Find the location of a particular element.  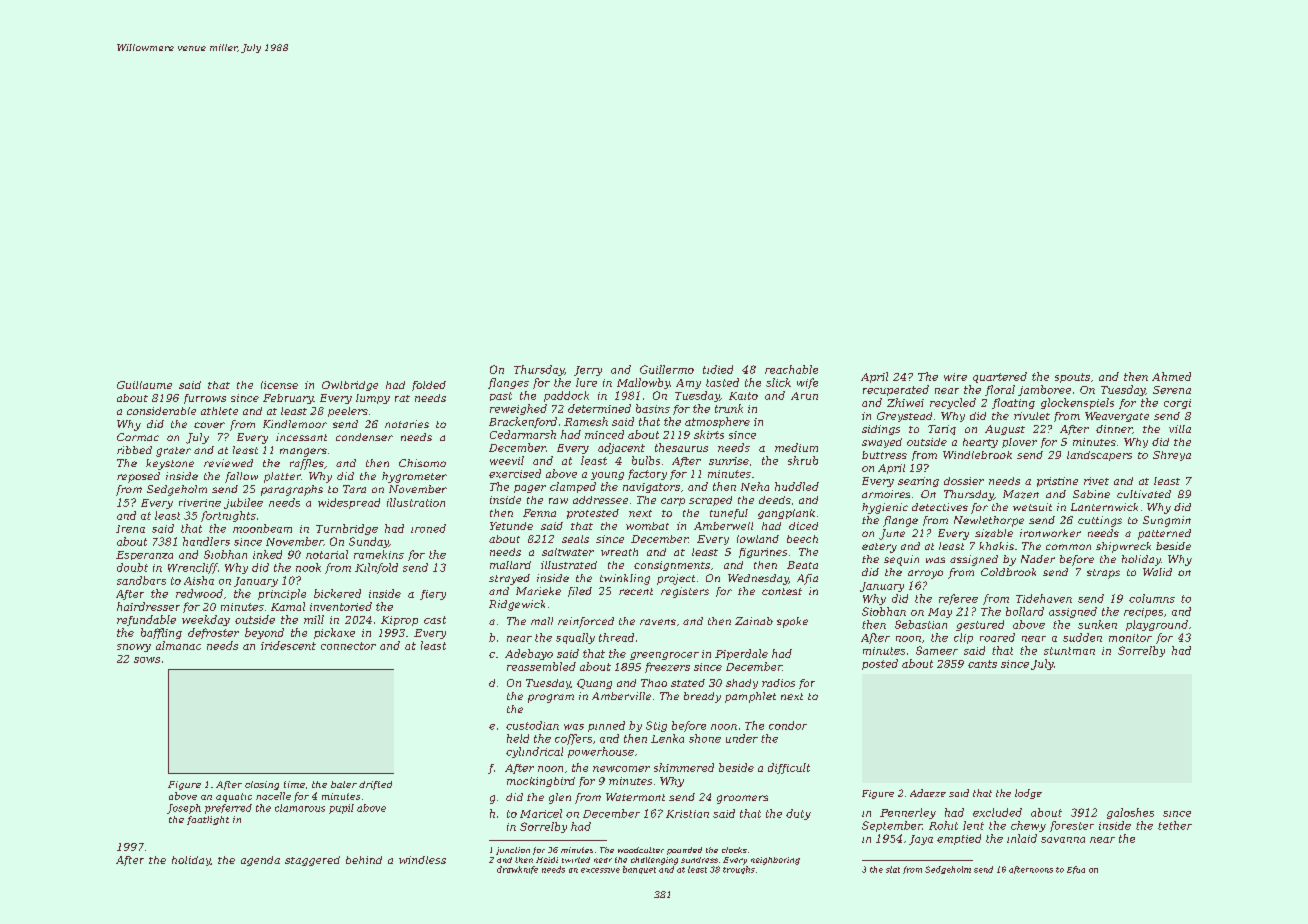

Stig is located at coordinates (656, 726).
